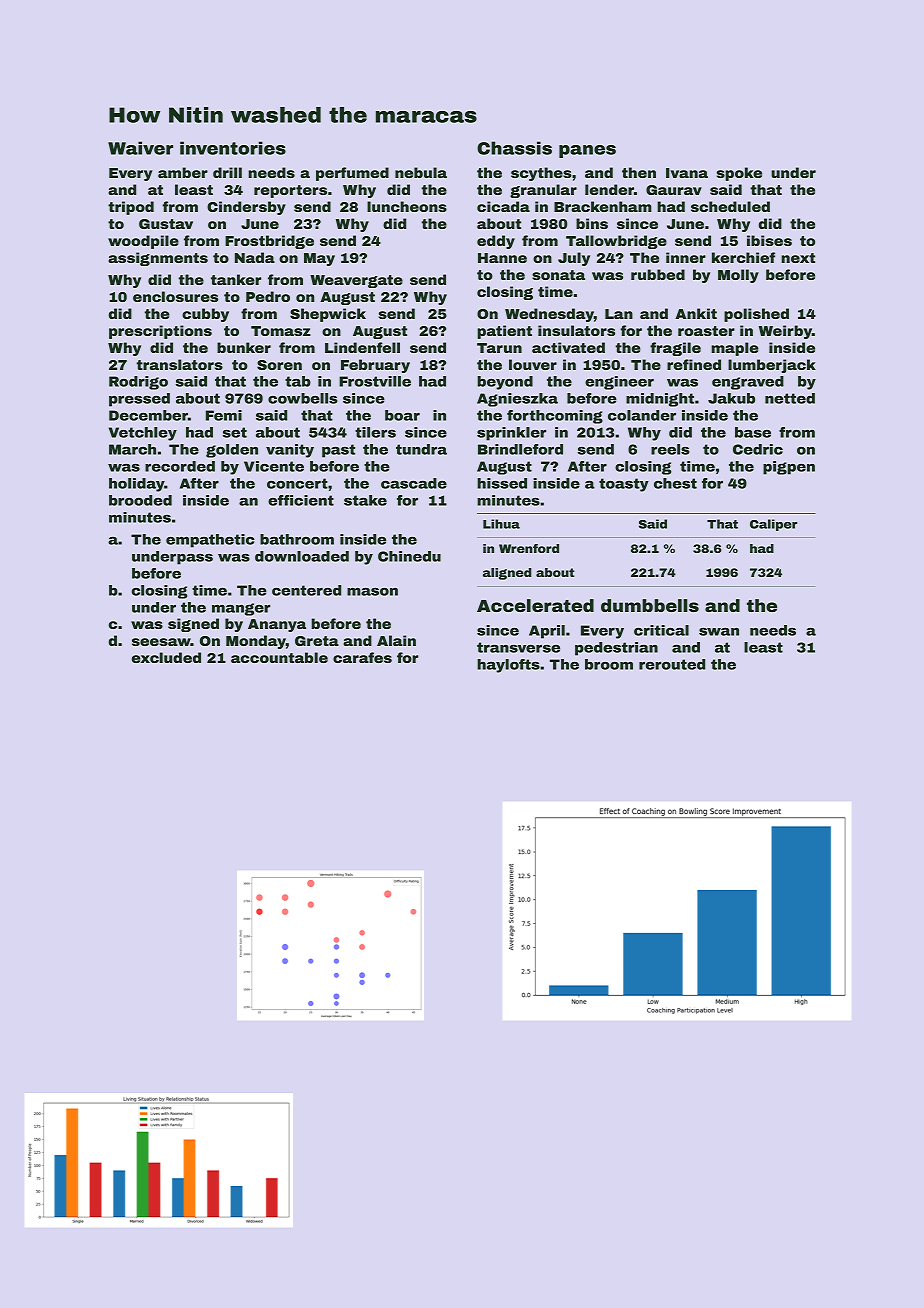 The width and height of the document is (924, 1308). Describe the element at coordinates (246, 208) in the document. I see `Cindersby` at that location.
